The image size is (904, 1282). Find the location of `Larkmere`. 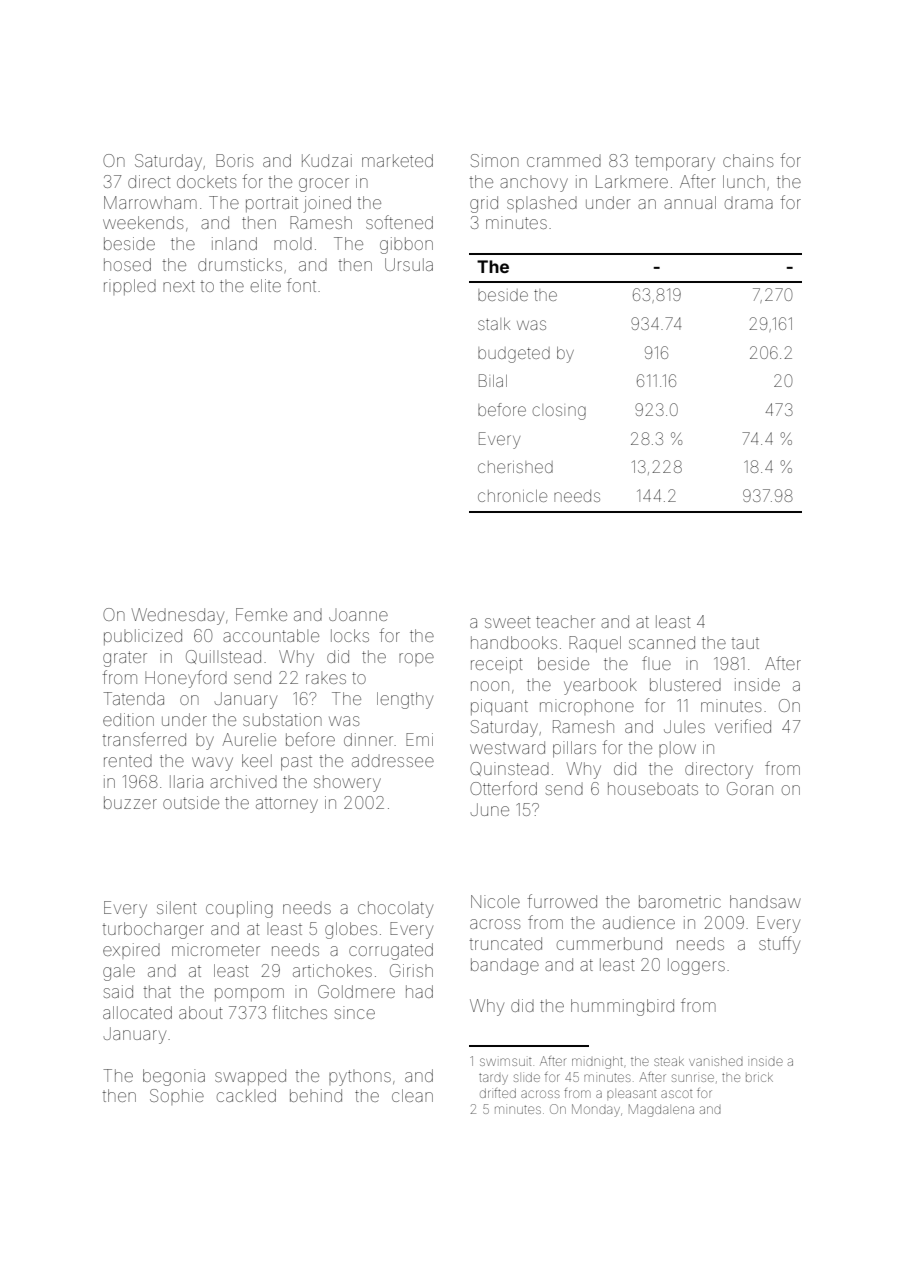

Larkmere is located at coordinates (632, 181).
